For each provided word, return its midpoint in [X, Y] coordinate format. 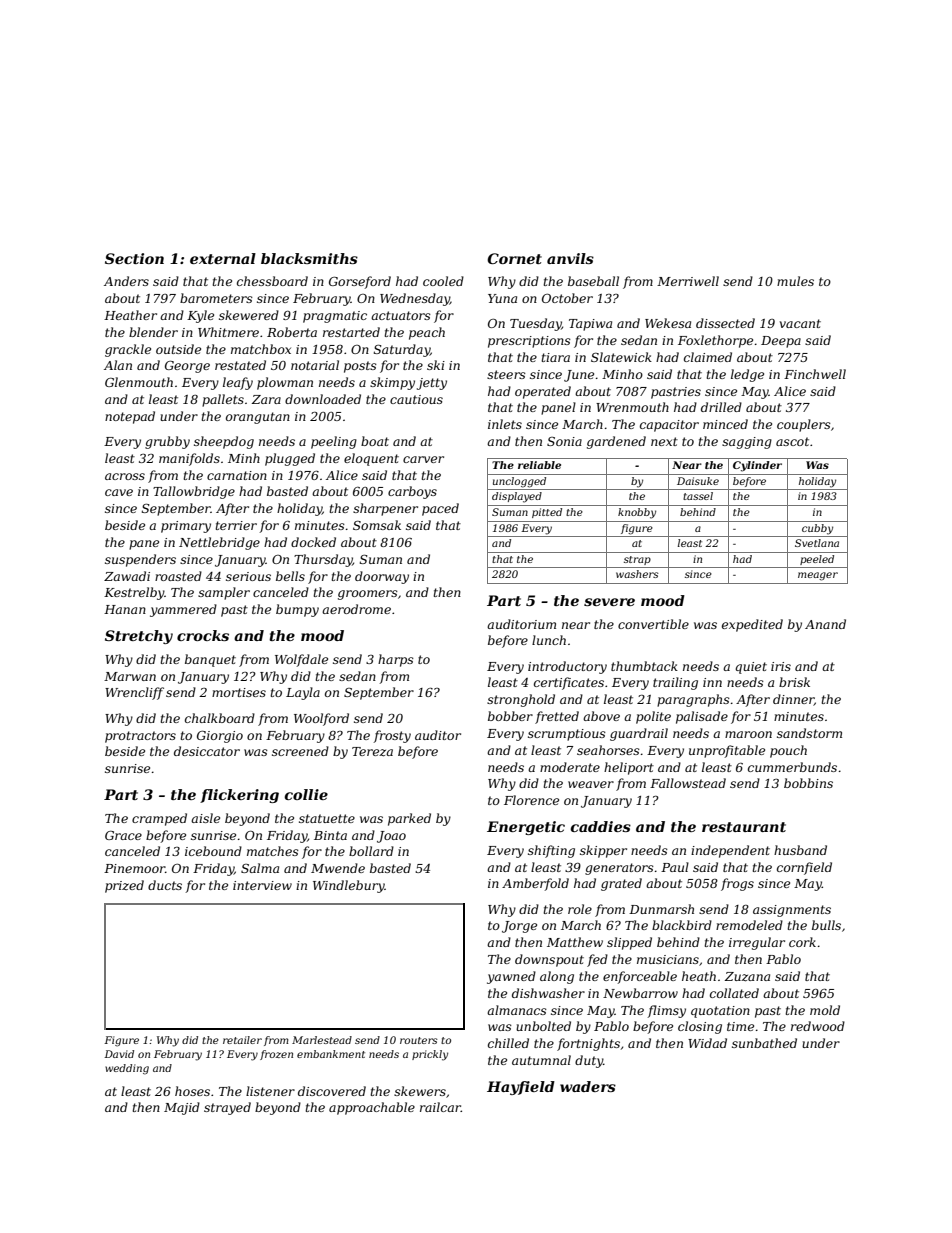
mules [795, 281]
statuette [327, 818]
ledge [747, 375]
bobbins [808, 783]
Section [134, 258]
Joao [391, 837]
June [579, 376]
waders [588, 1086]
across [125, 476]
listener [270, 1091]
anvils [570, 258]
